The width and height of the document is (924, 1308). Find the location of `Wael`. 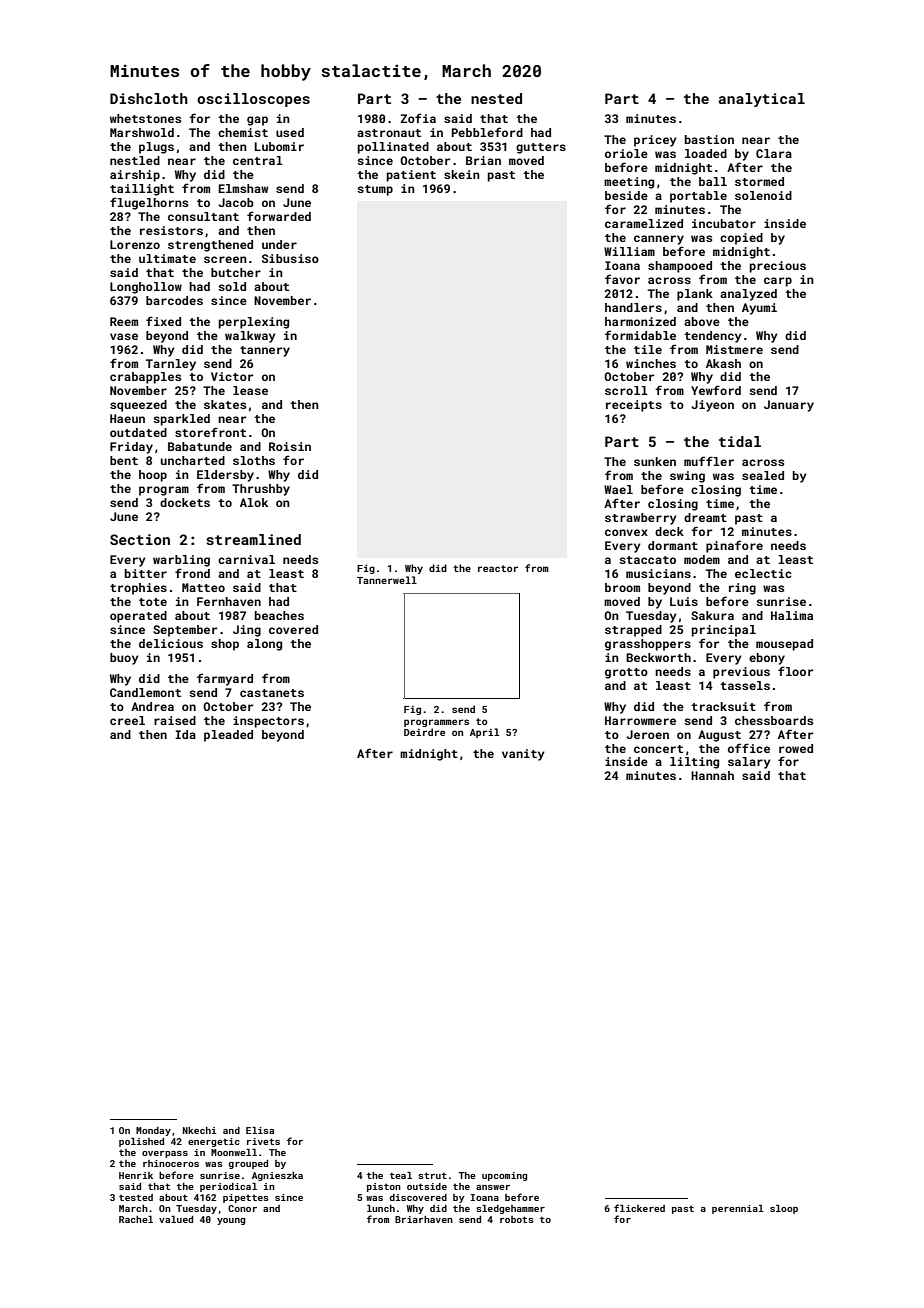

Wael is located at coordinates (618, 489).
